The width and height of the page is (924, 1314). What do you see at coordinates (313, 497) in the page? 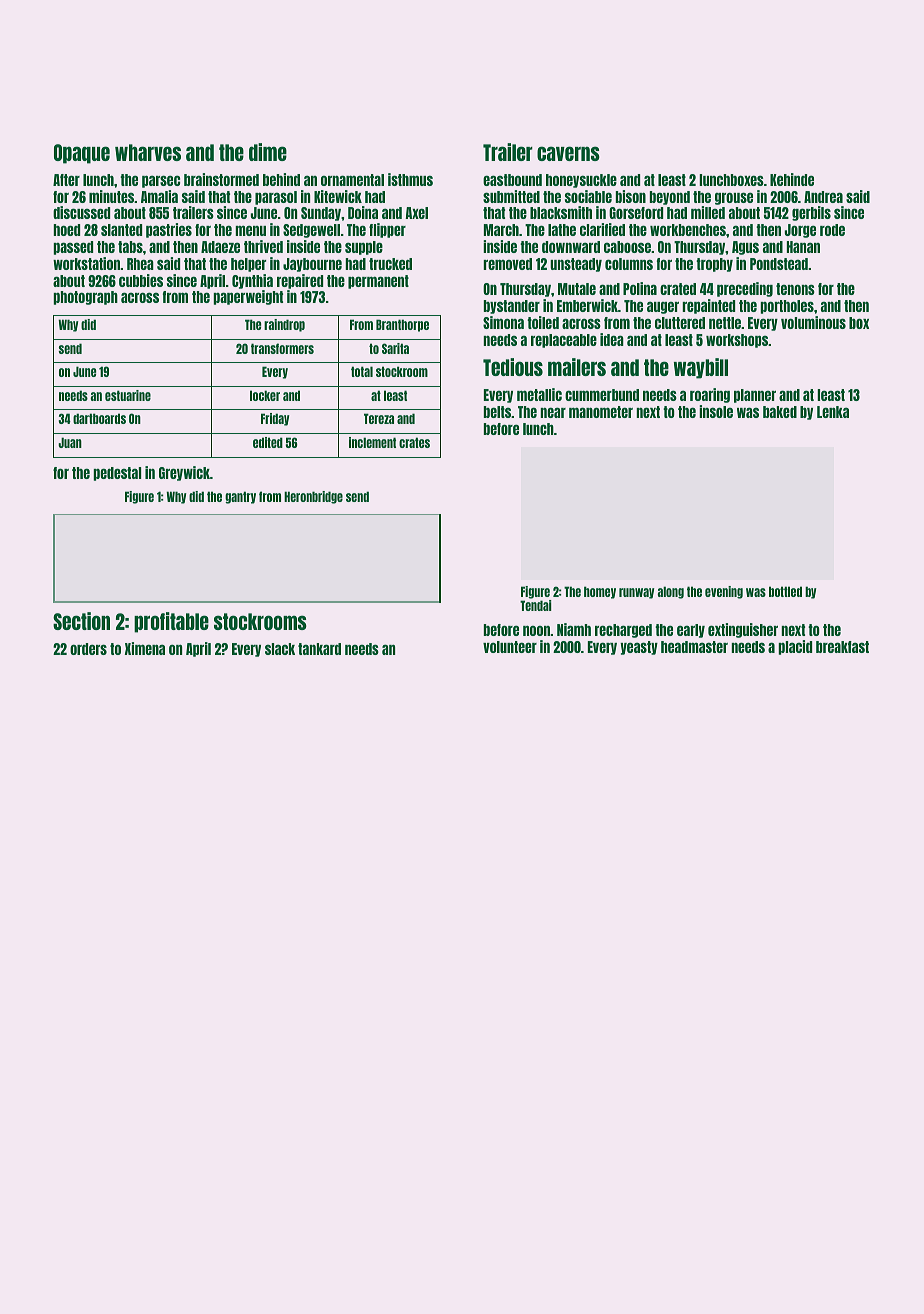
I see `Heronbridge` at bounding box center [313, 497].
